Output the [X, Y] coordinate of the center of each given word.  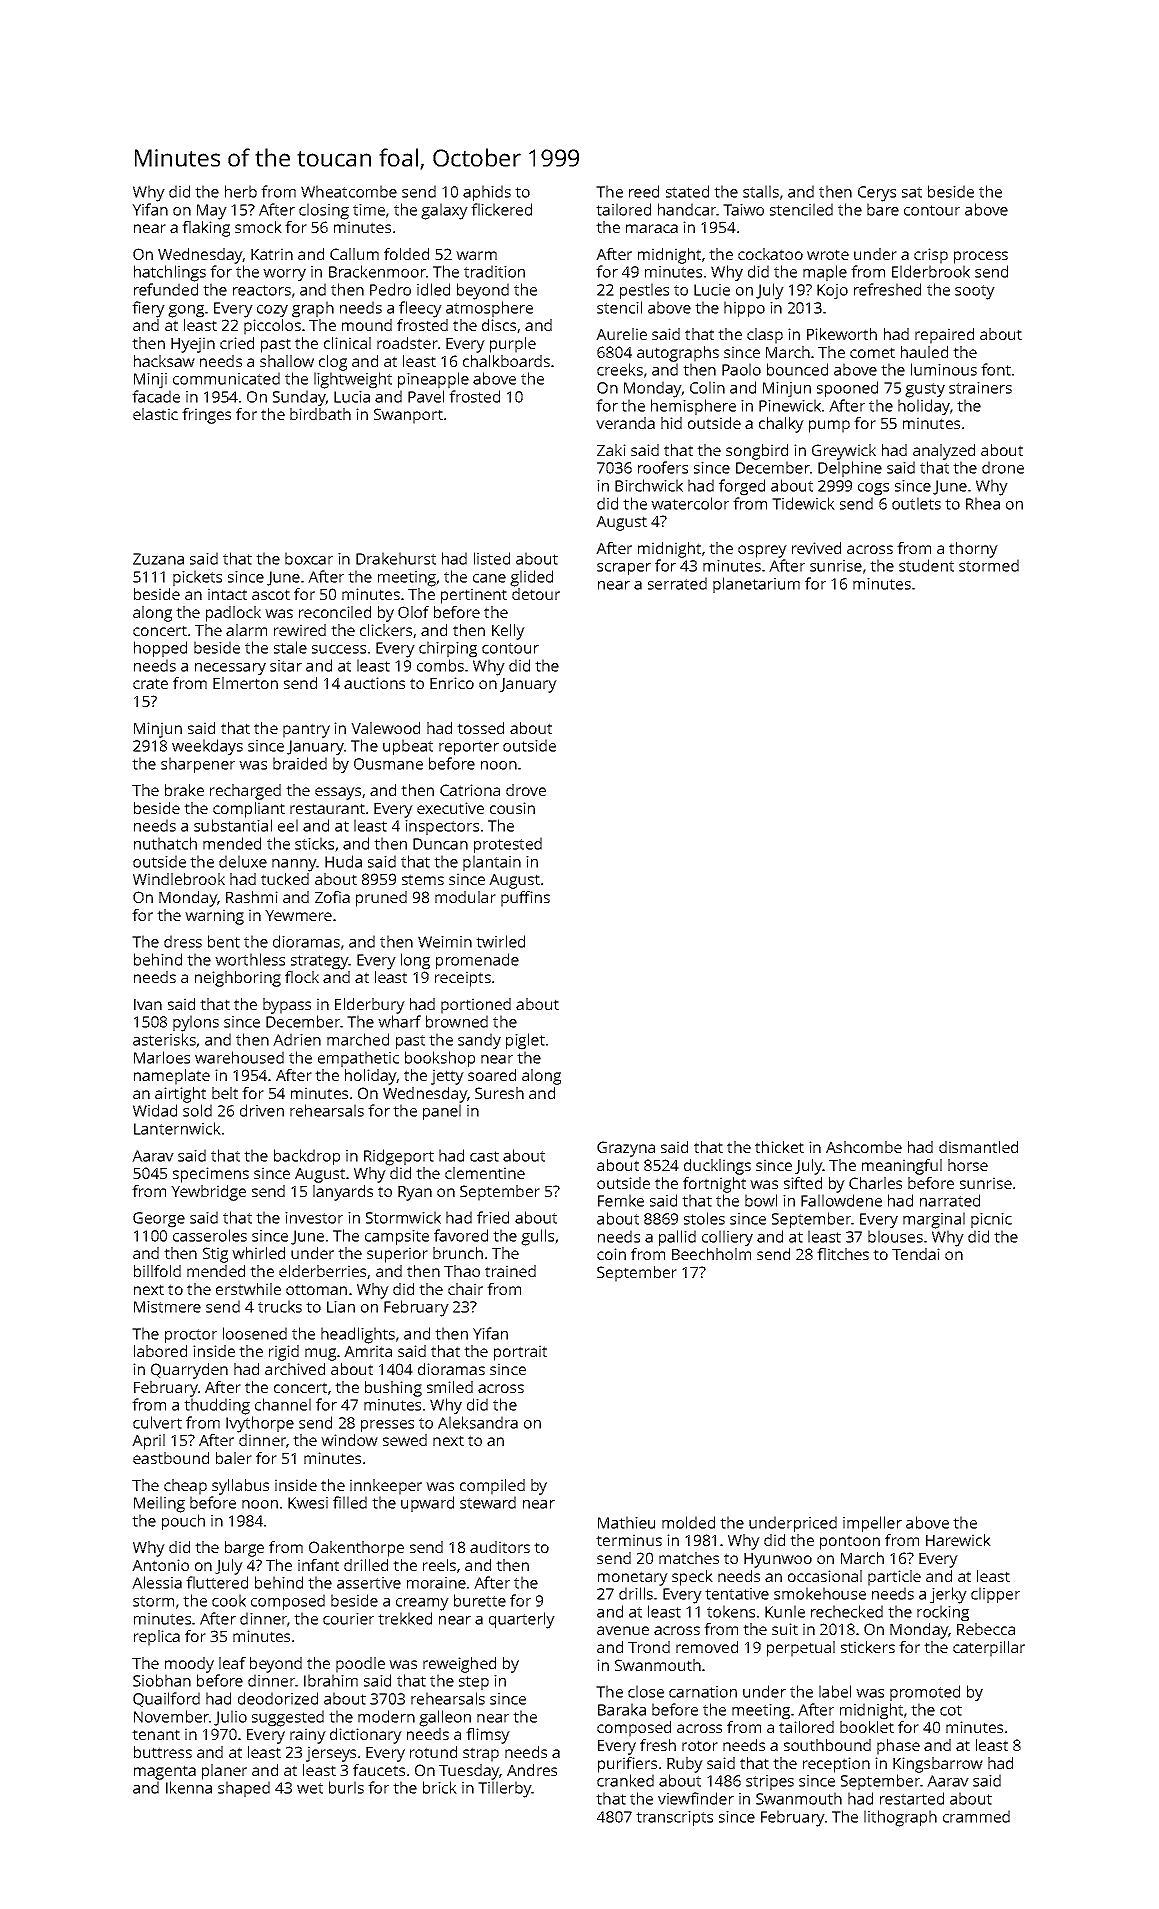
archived [295, 1369]
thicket [779, 1147]
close [646, 1691]
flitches [843, 1254]
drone [1003, 467]
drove [526, 790]
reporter [469, 748]
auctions [374, 683]
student [926, 565]
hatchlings [170, 273]
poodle [360, 1665]
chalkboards [506, 361]
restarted [912, 1798]
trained [510, 1271]
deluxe [243, 861]
